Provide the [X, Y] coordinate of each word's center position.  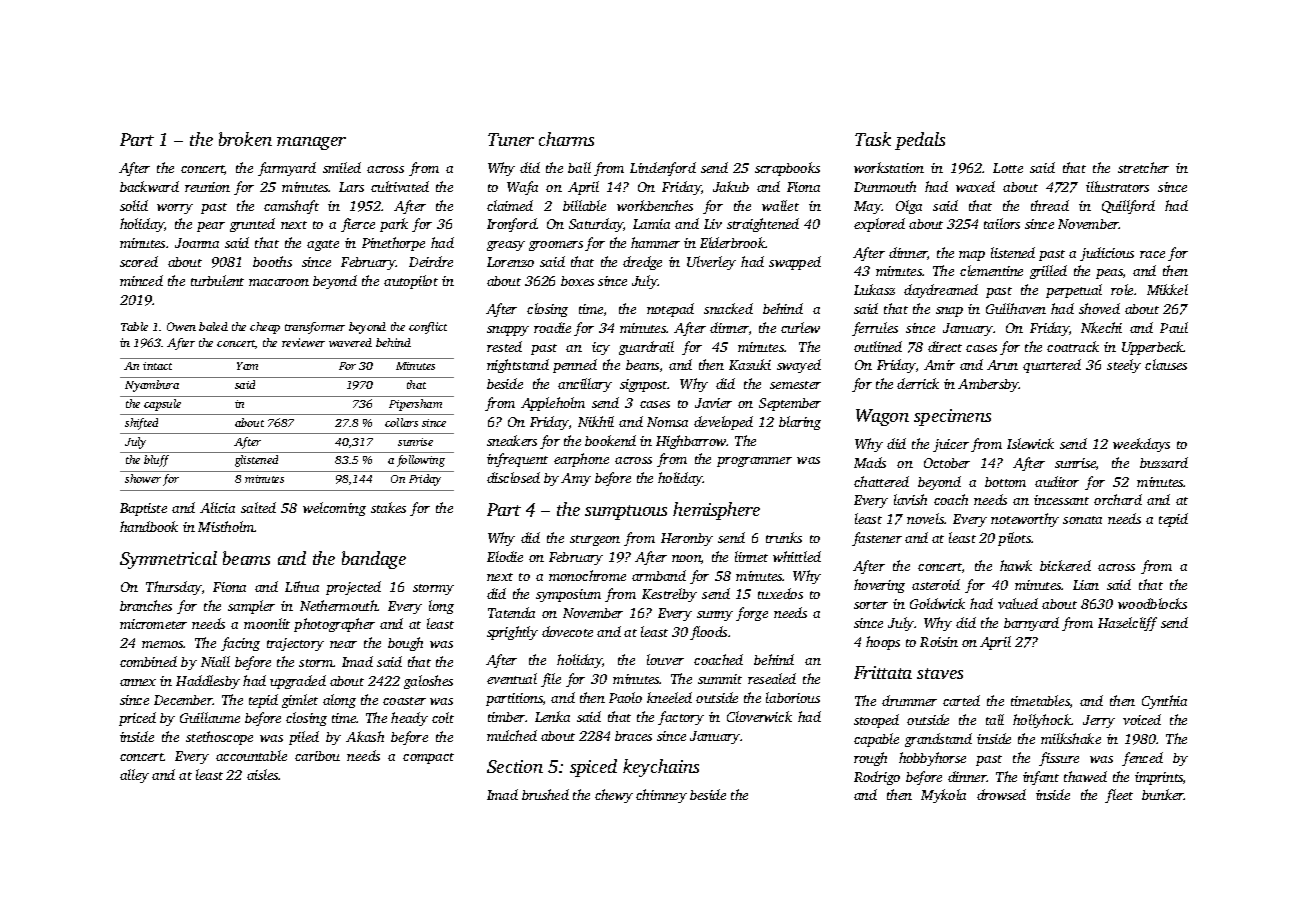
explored [879, 225]
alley [134, 776]
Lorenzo [510, 262]
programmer [754, 462]
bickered [1065, 565]
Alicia [217, 507]
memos [163, 644]
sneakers [512, 440]
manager [311, 143]
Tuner [511, 139]
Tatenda [511, 612]
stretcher [1143, 167]
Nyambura [152, 386]
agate [323, 245]
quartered [1052, 366]
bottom [1005, 482]
